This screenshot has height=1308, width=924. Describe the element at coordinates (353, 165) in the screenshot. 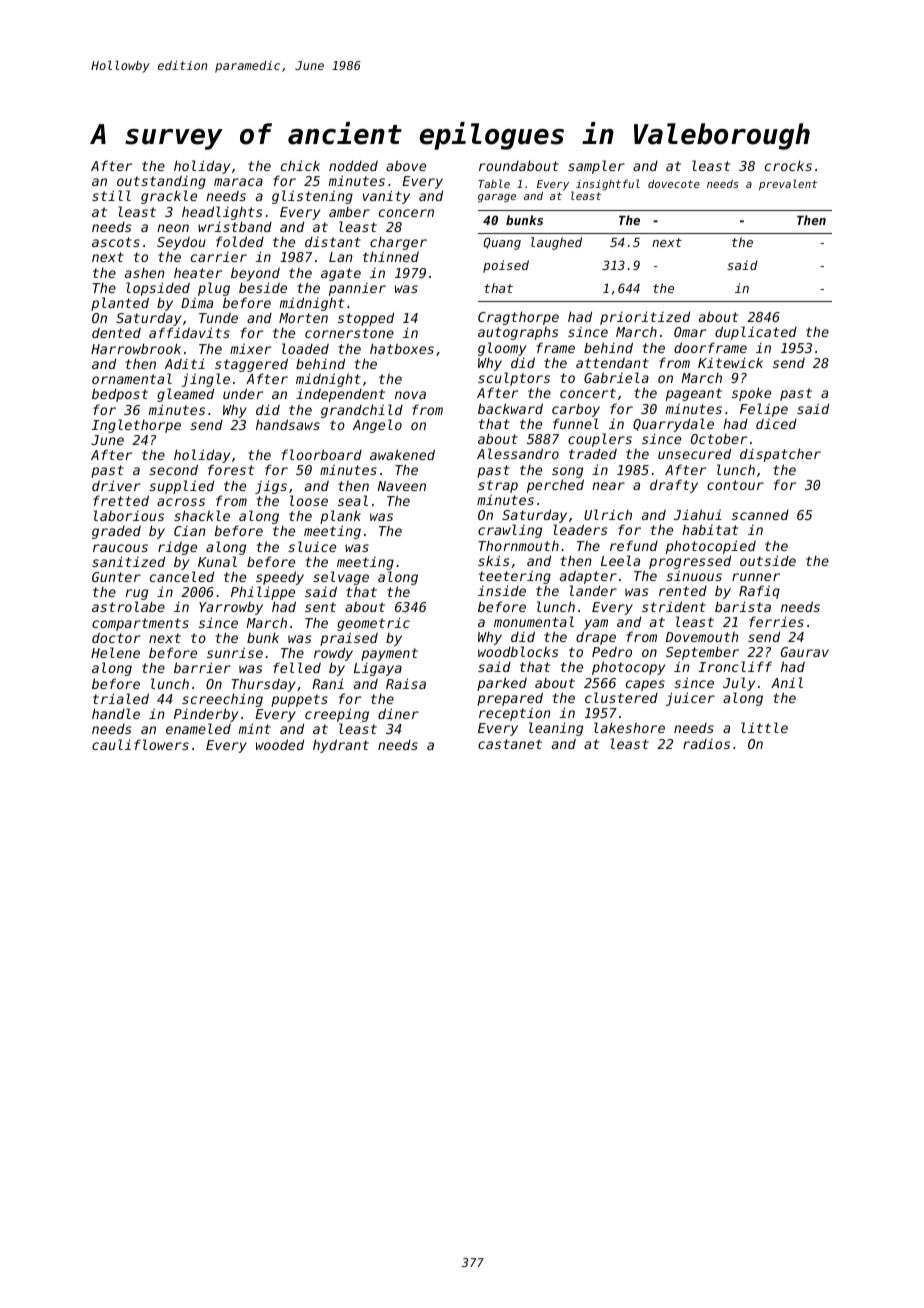

I see `nodded` at that location.
